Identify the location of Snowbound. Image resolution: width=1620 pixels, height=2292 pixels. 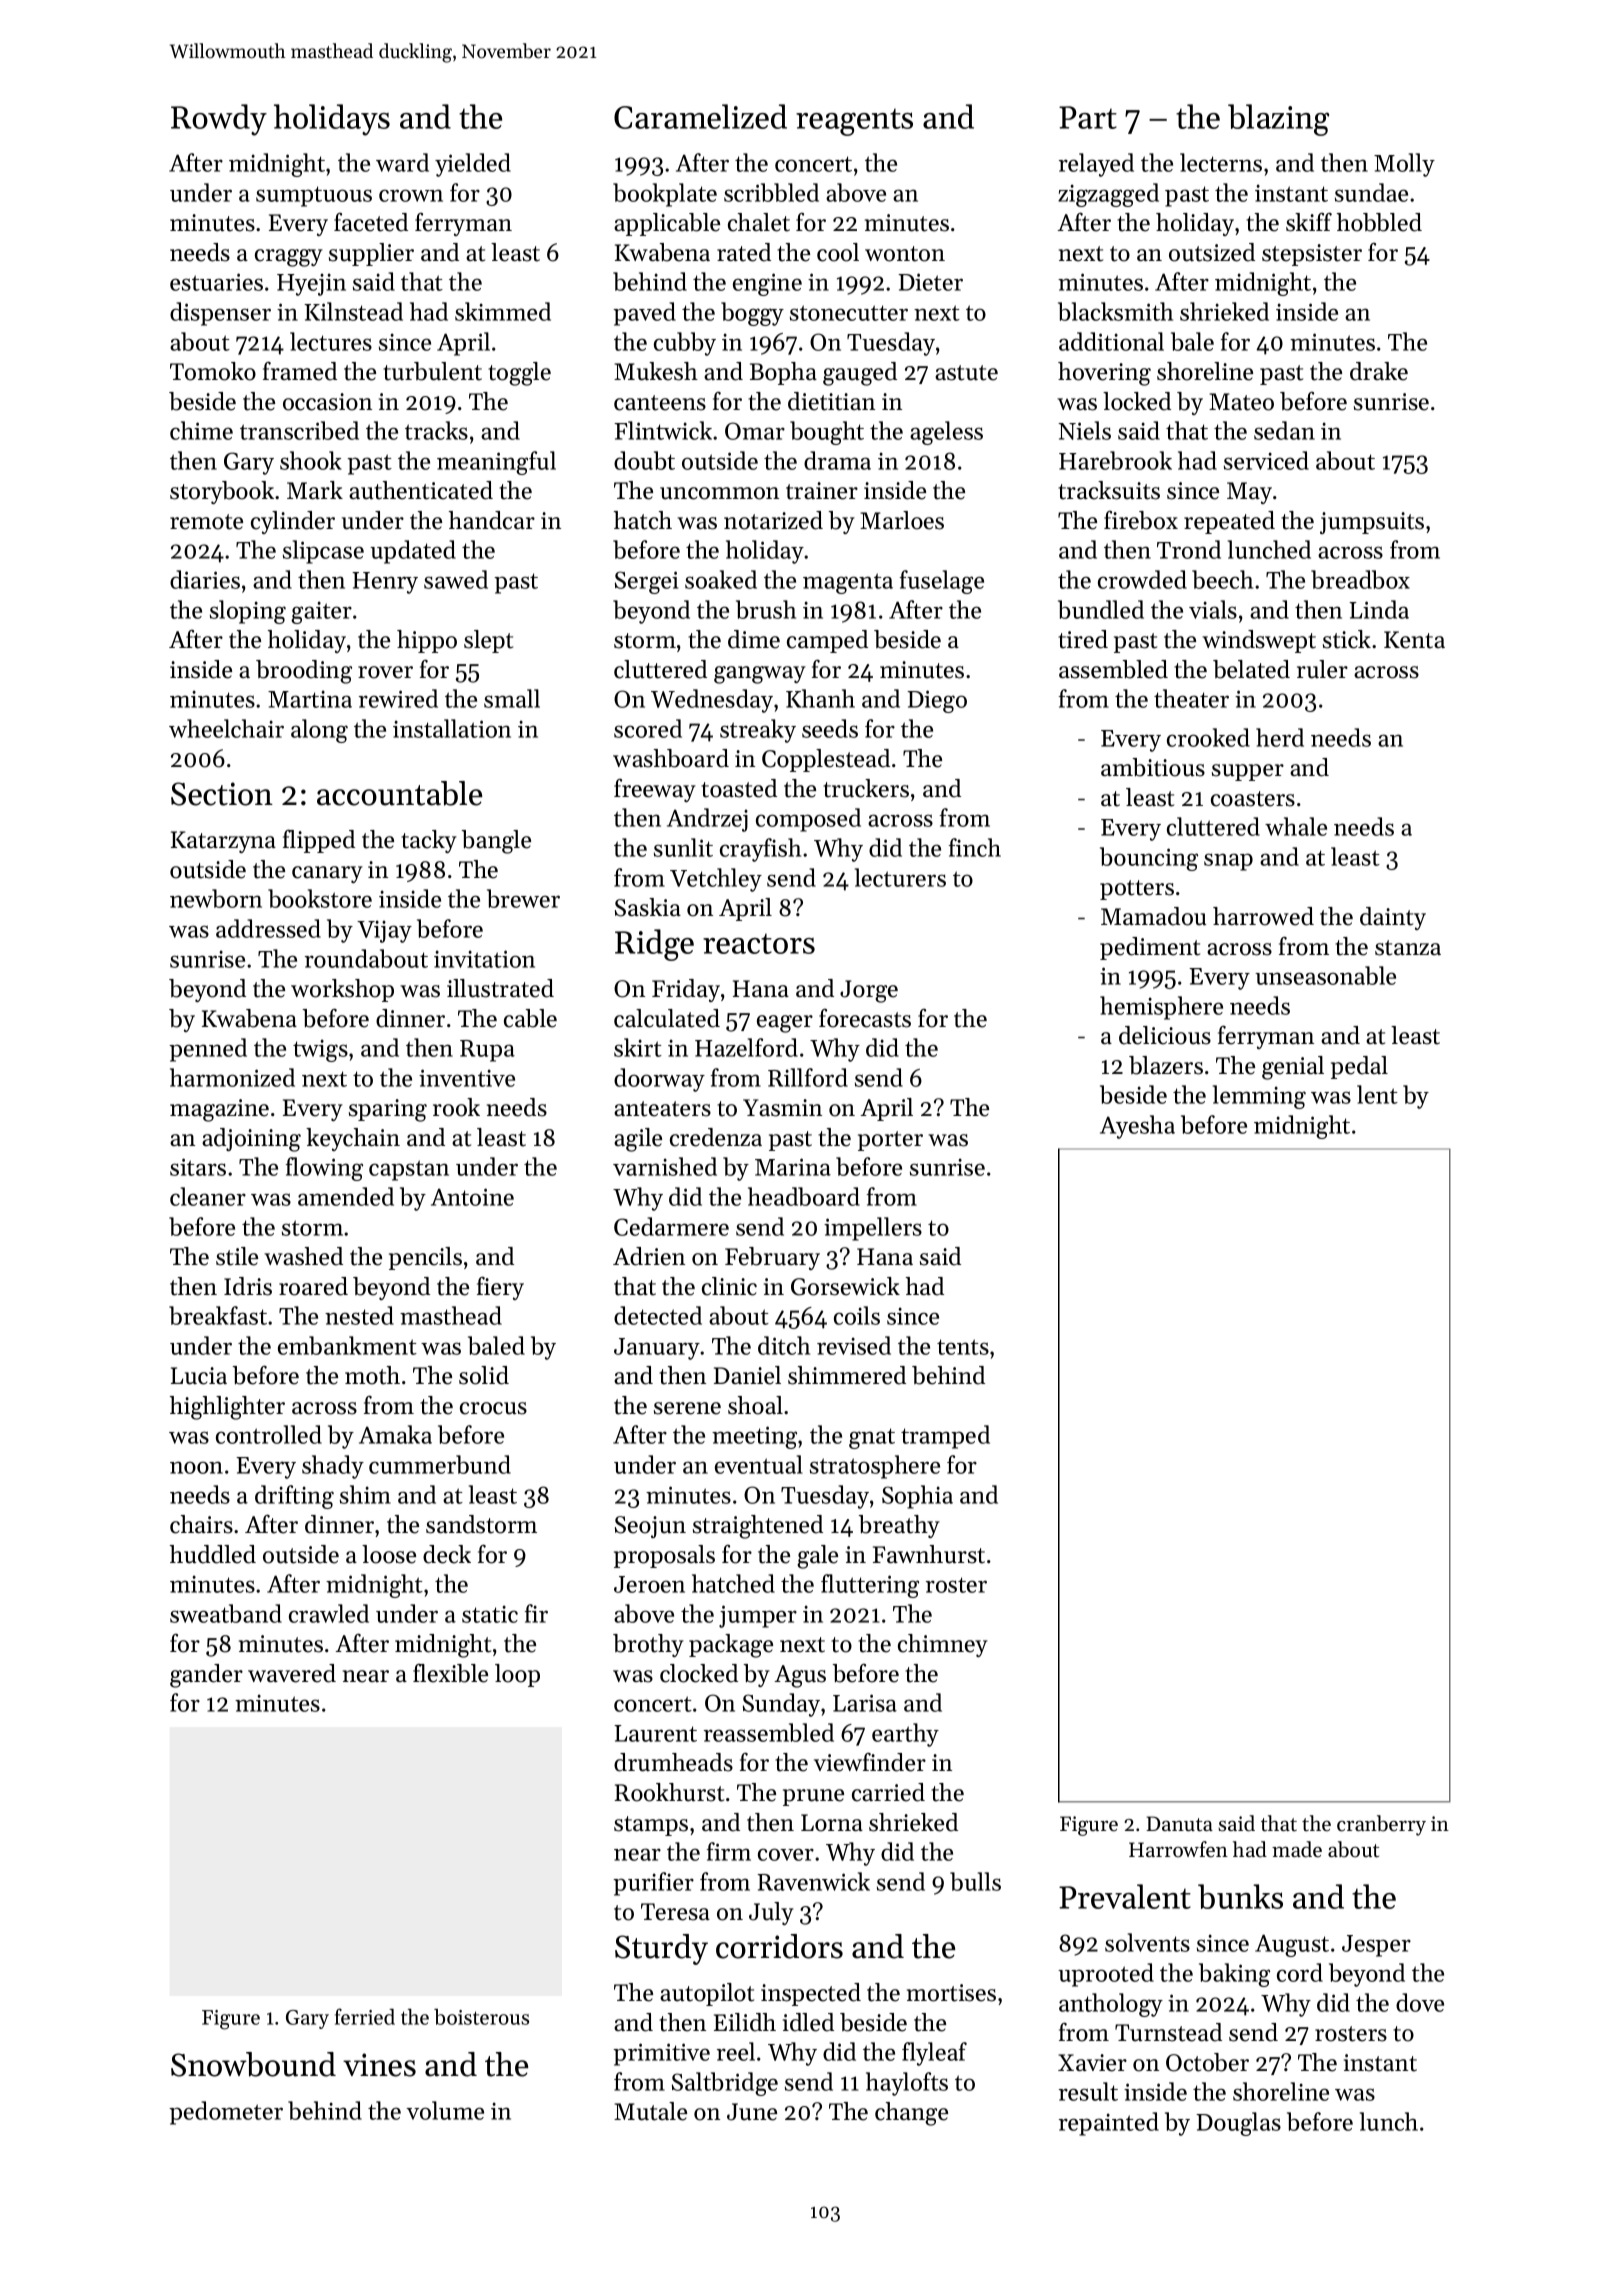
(253, 2064).
